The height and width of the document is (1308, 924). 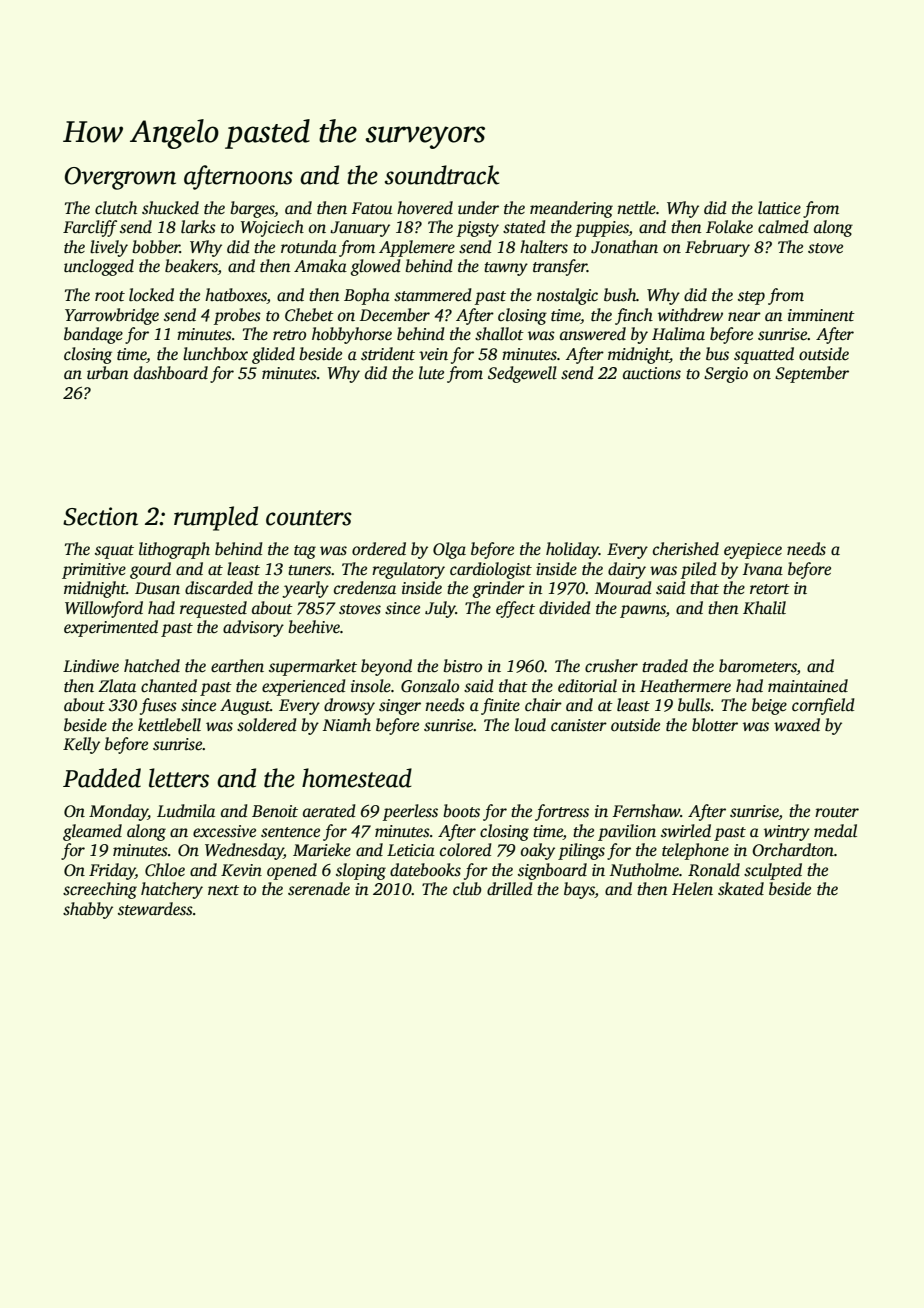 I want to click on club, so click(x=467, y=889).
